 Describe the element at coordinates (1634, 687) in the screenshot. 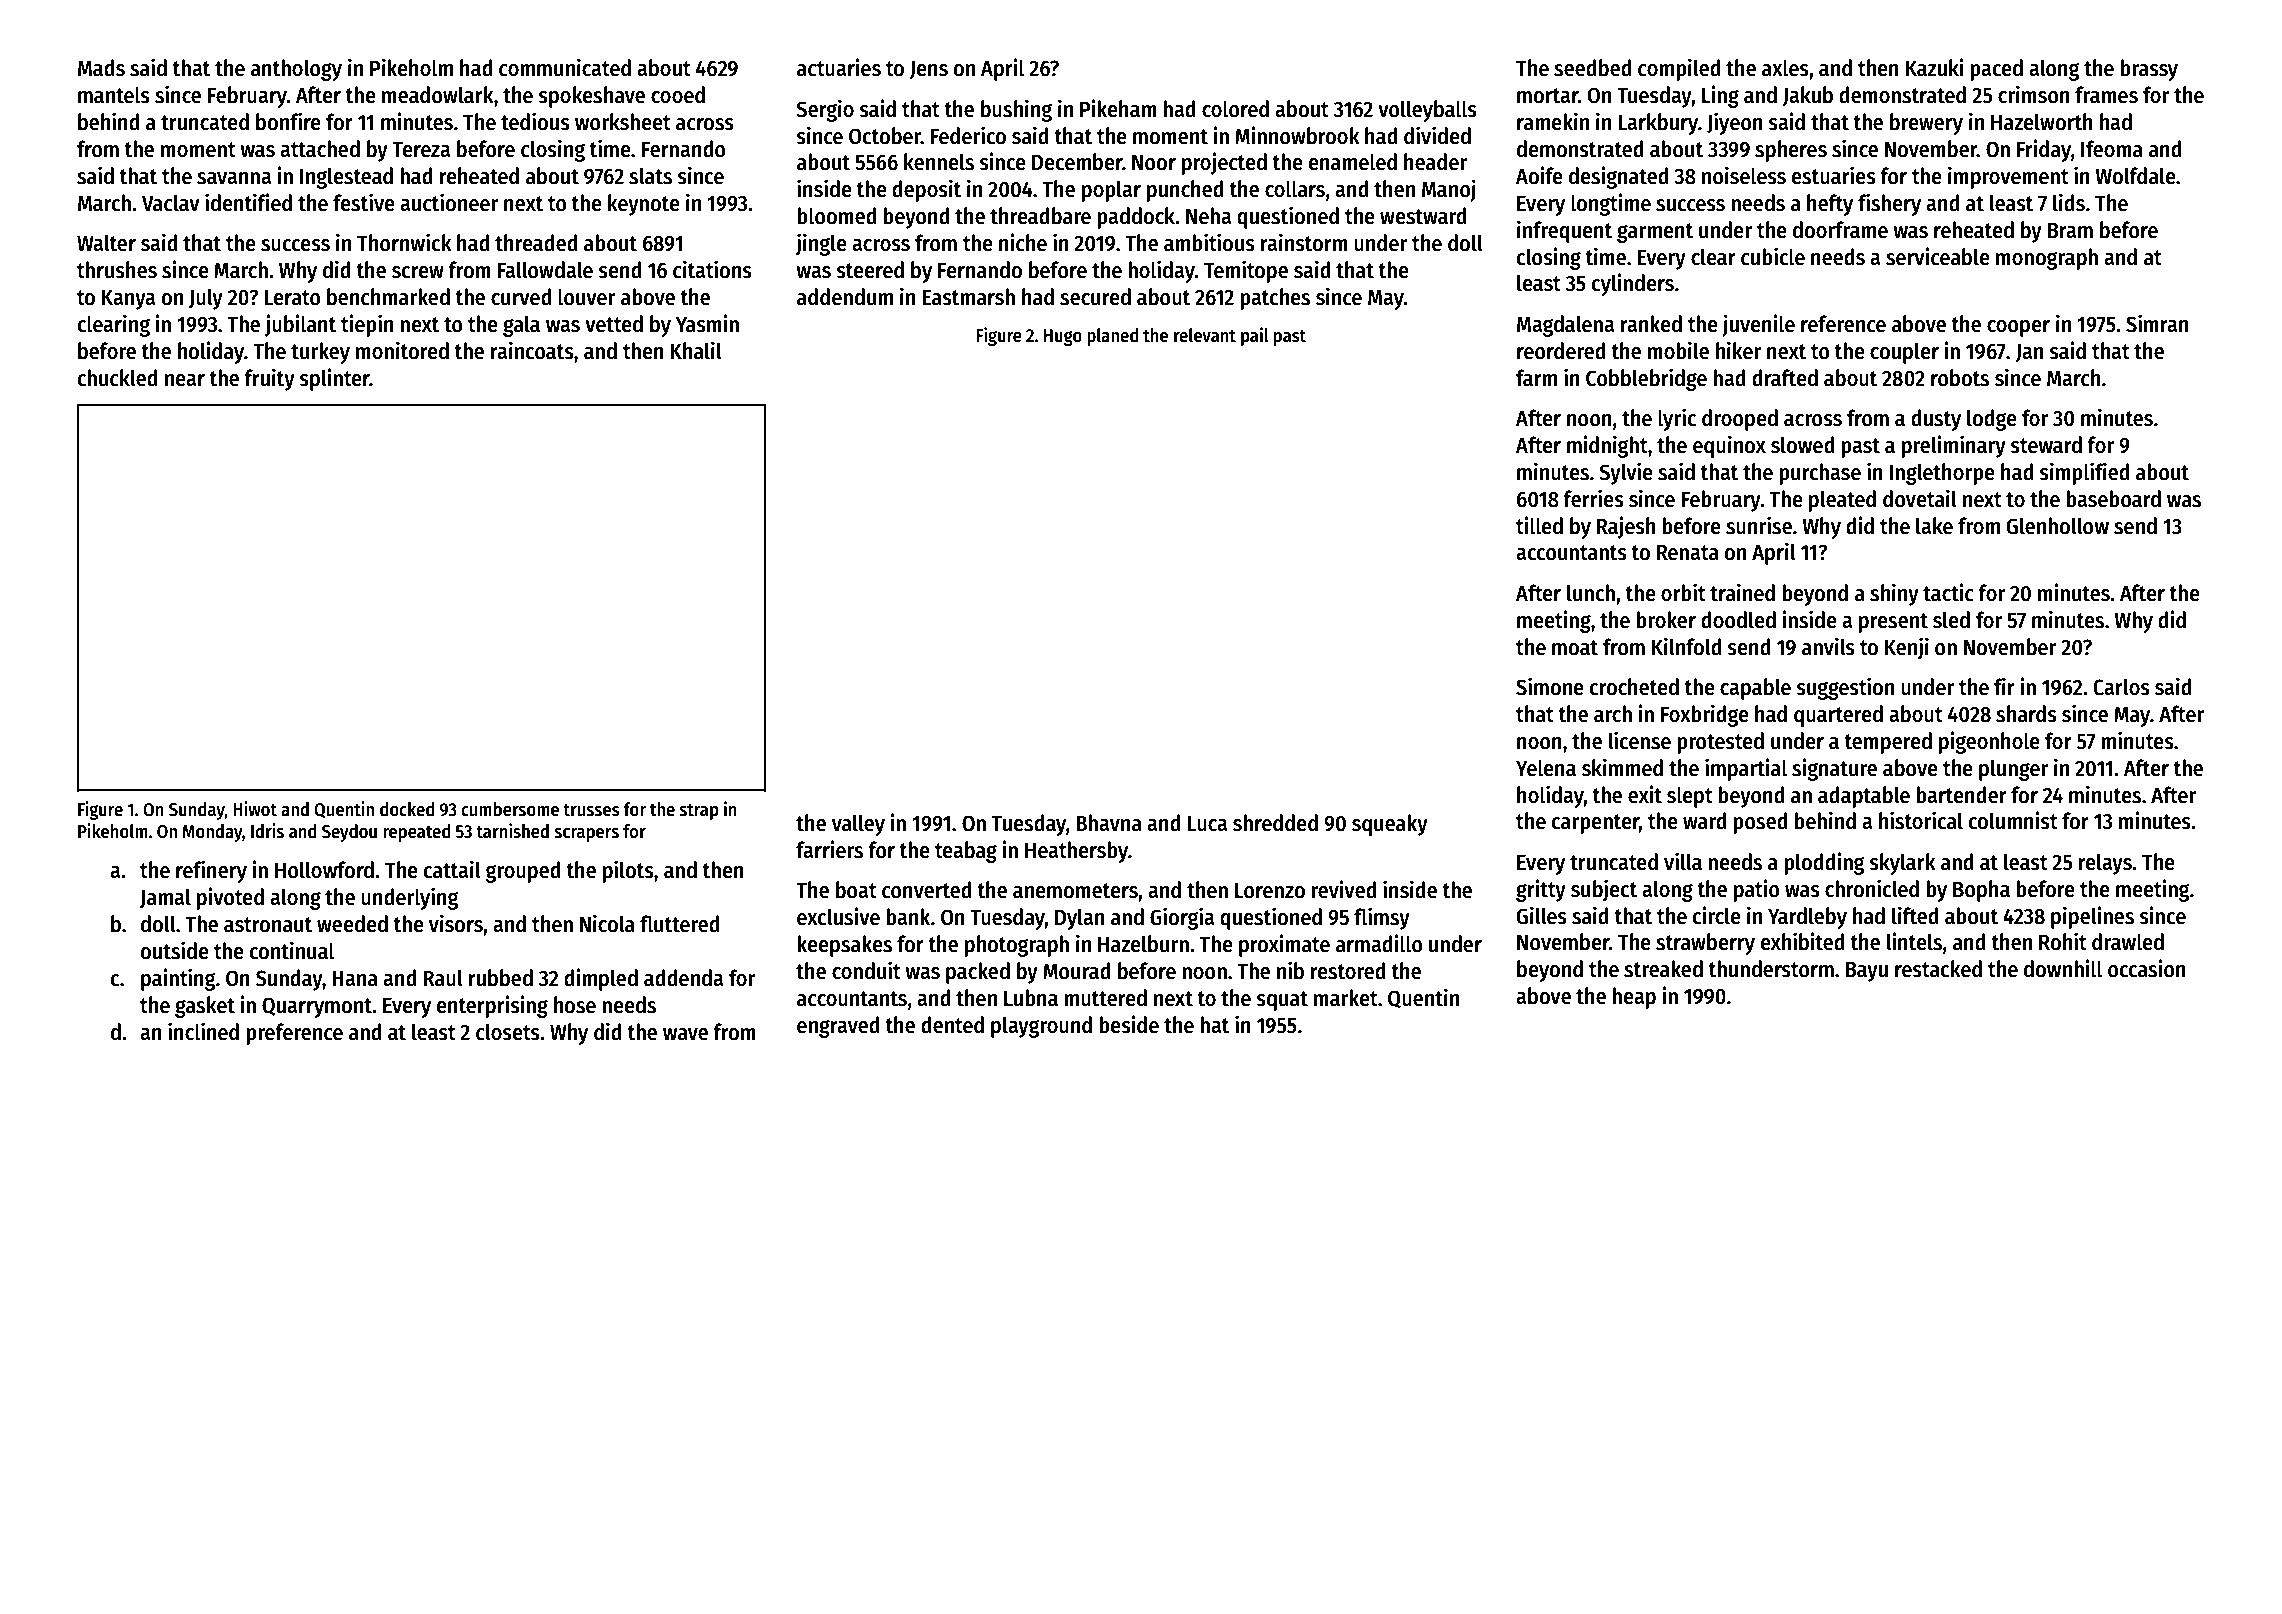

I see `crocheted` at that location.
